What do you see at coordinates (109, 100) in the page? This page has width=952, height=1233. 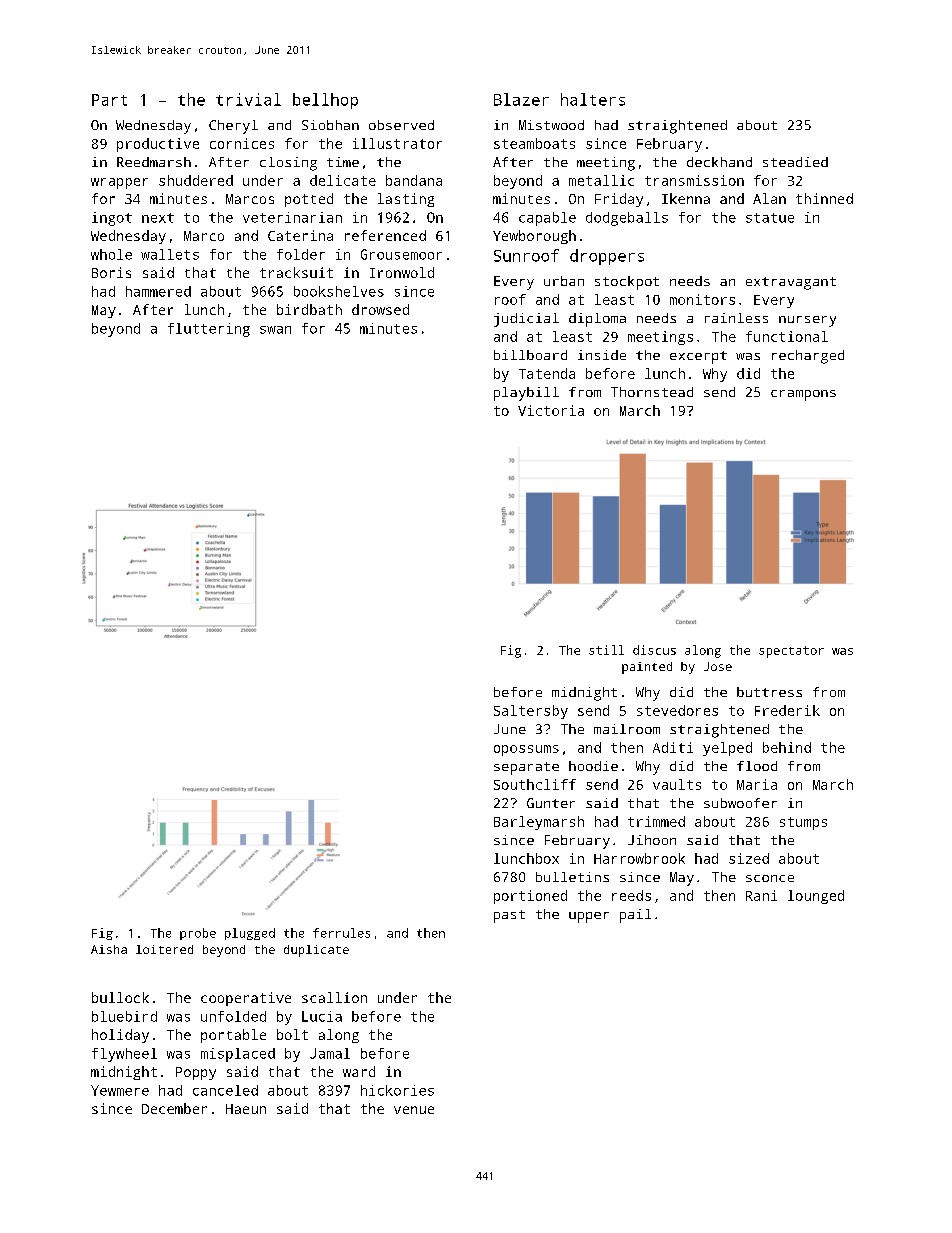 I see `Part` at bounding box center [109, 100].
